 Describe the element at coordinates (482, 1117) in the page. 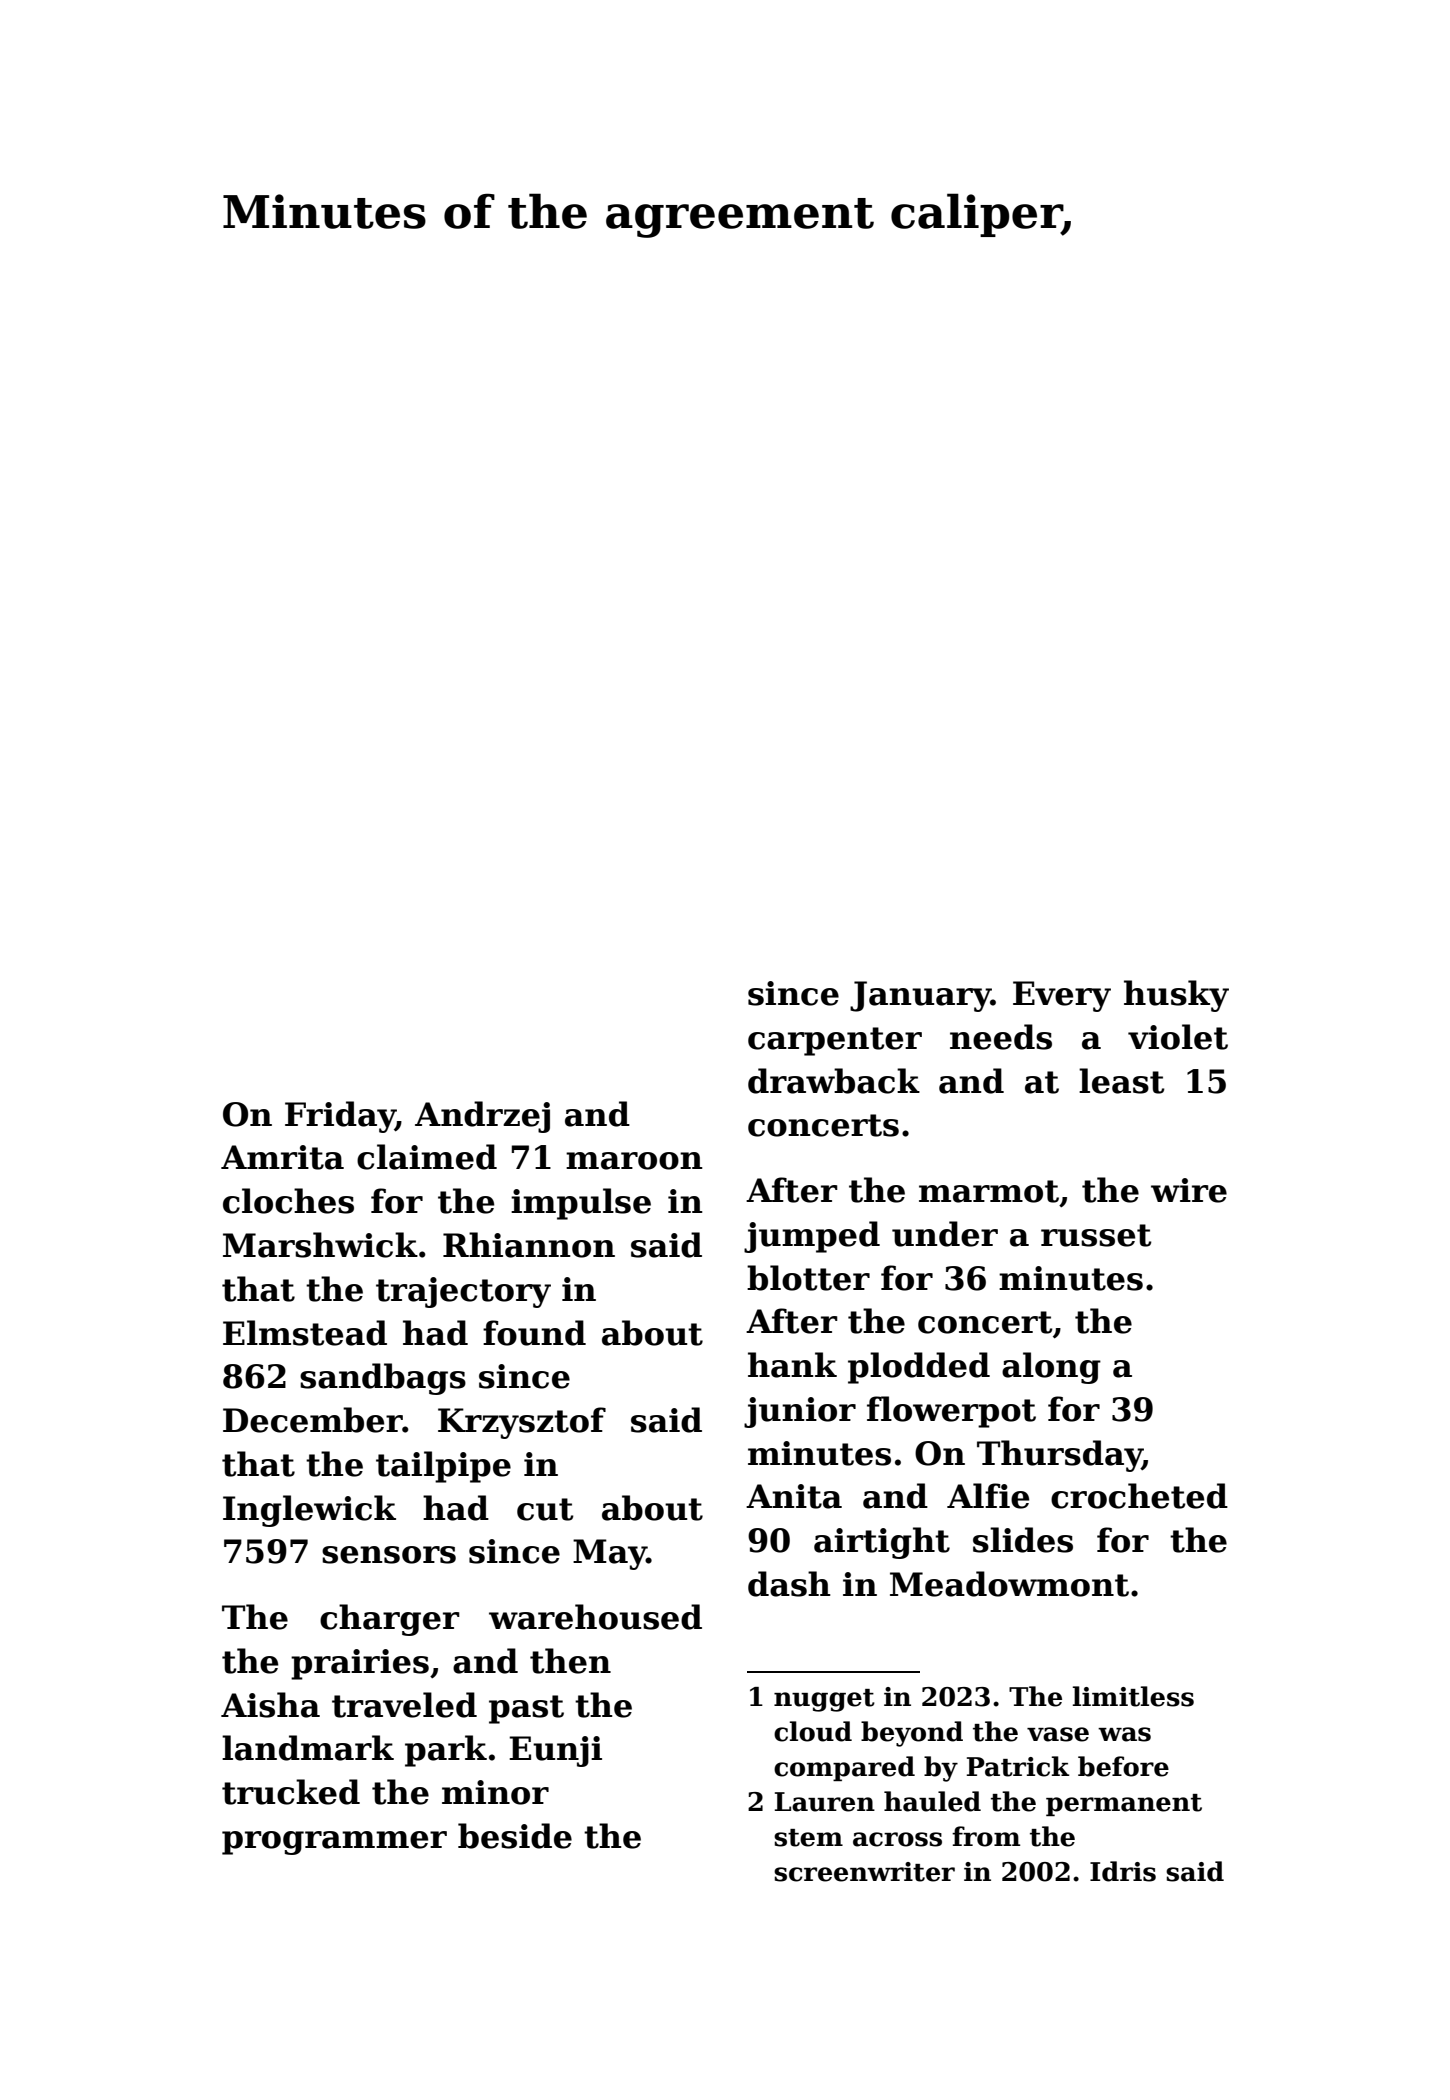

I see `Andrzej` at that location.
